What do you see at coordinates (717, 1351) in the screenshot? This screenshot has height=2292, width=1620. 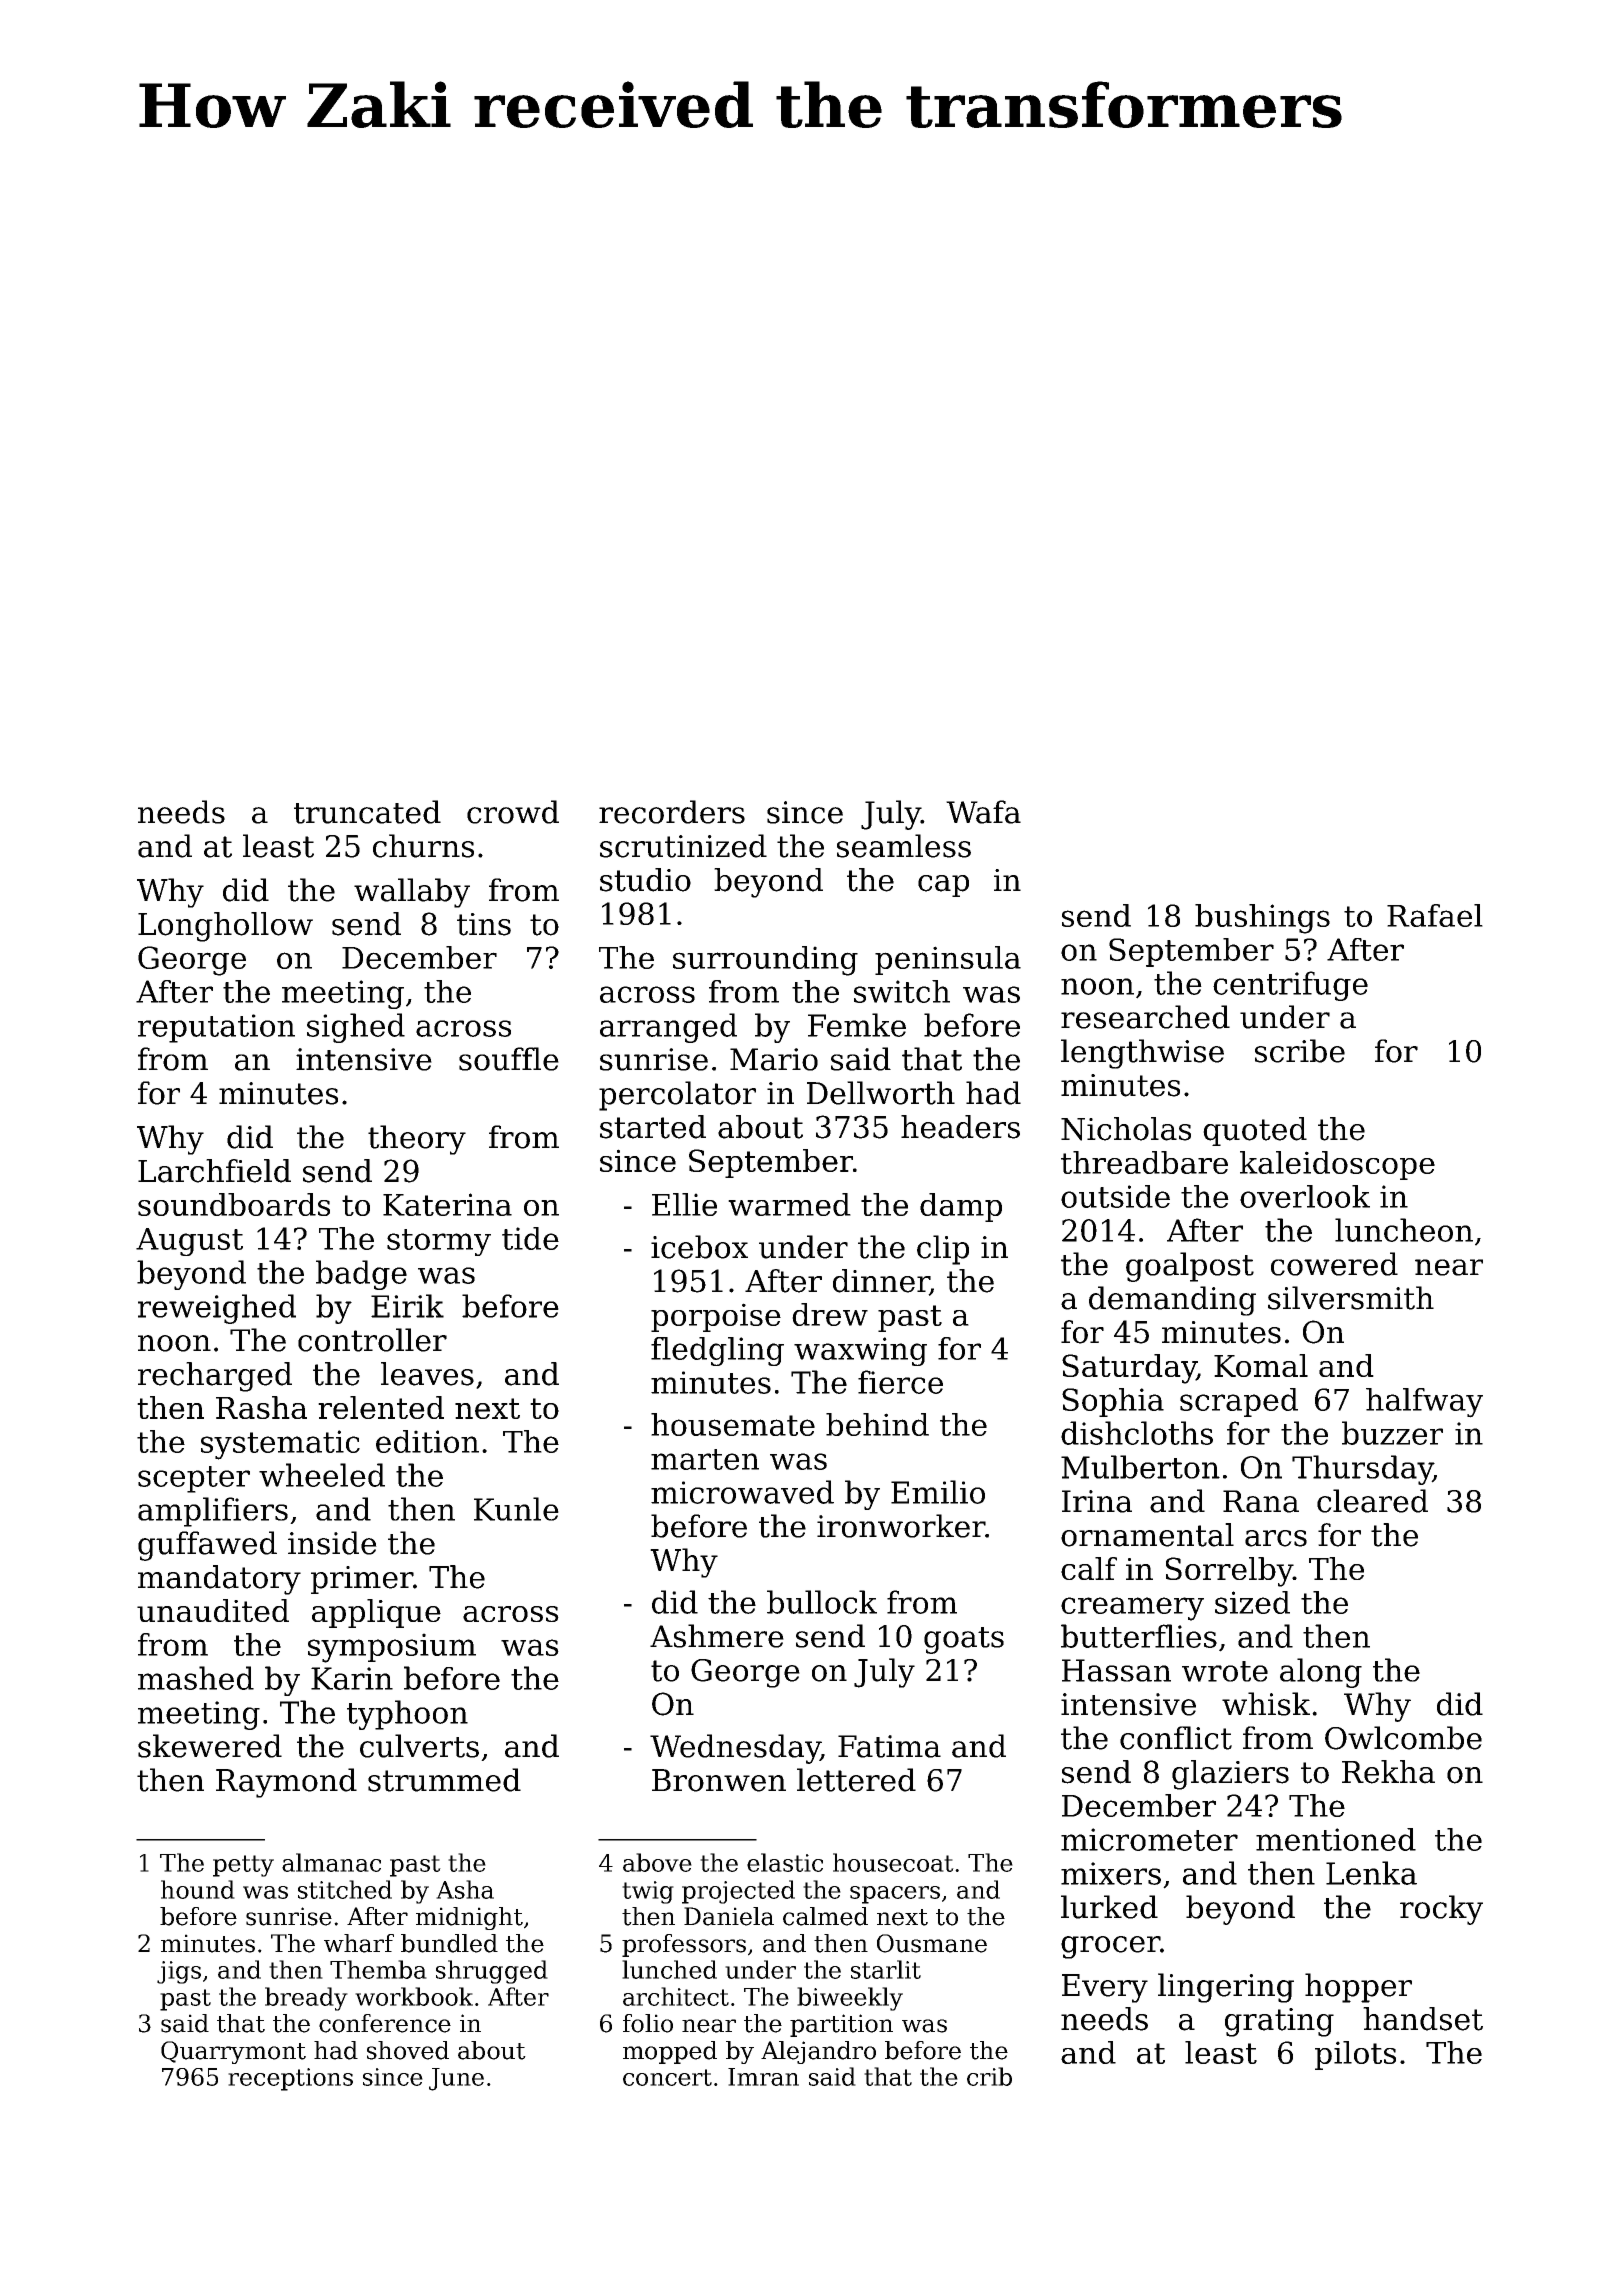 I see `fledgling` at bounding box center [717, 1351].
